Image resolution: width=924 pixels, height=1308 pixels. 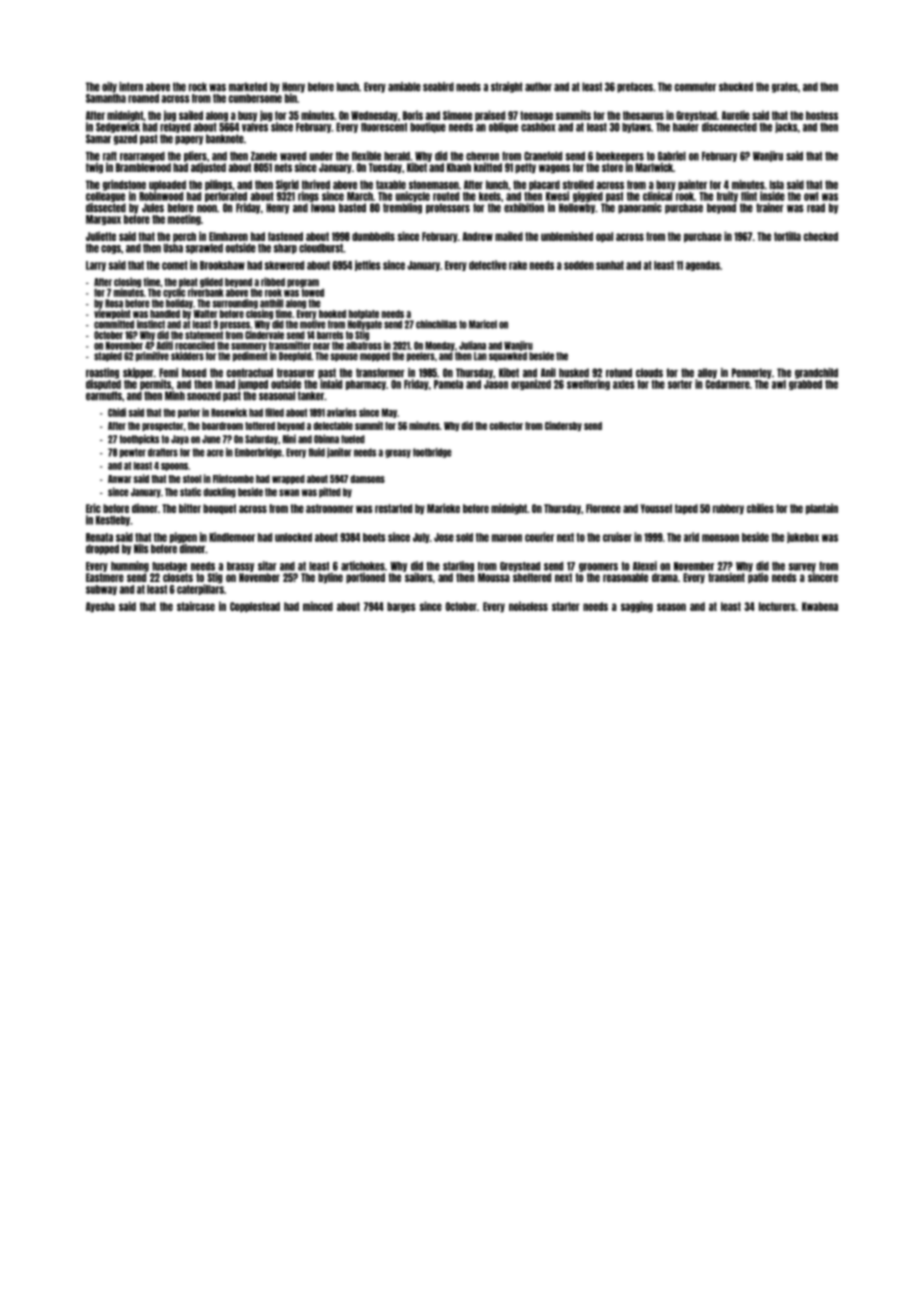 I want to click on opal, so click(x=604, y=237).
